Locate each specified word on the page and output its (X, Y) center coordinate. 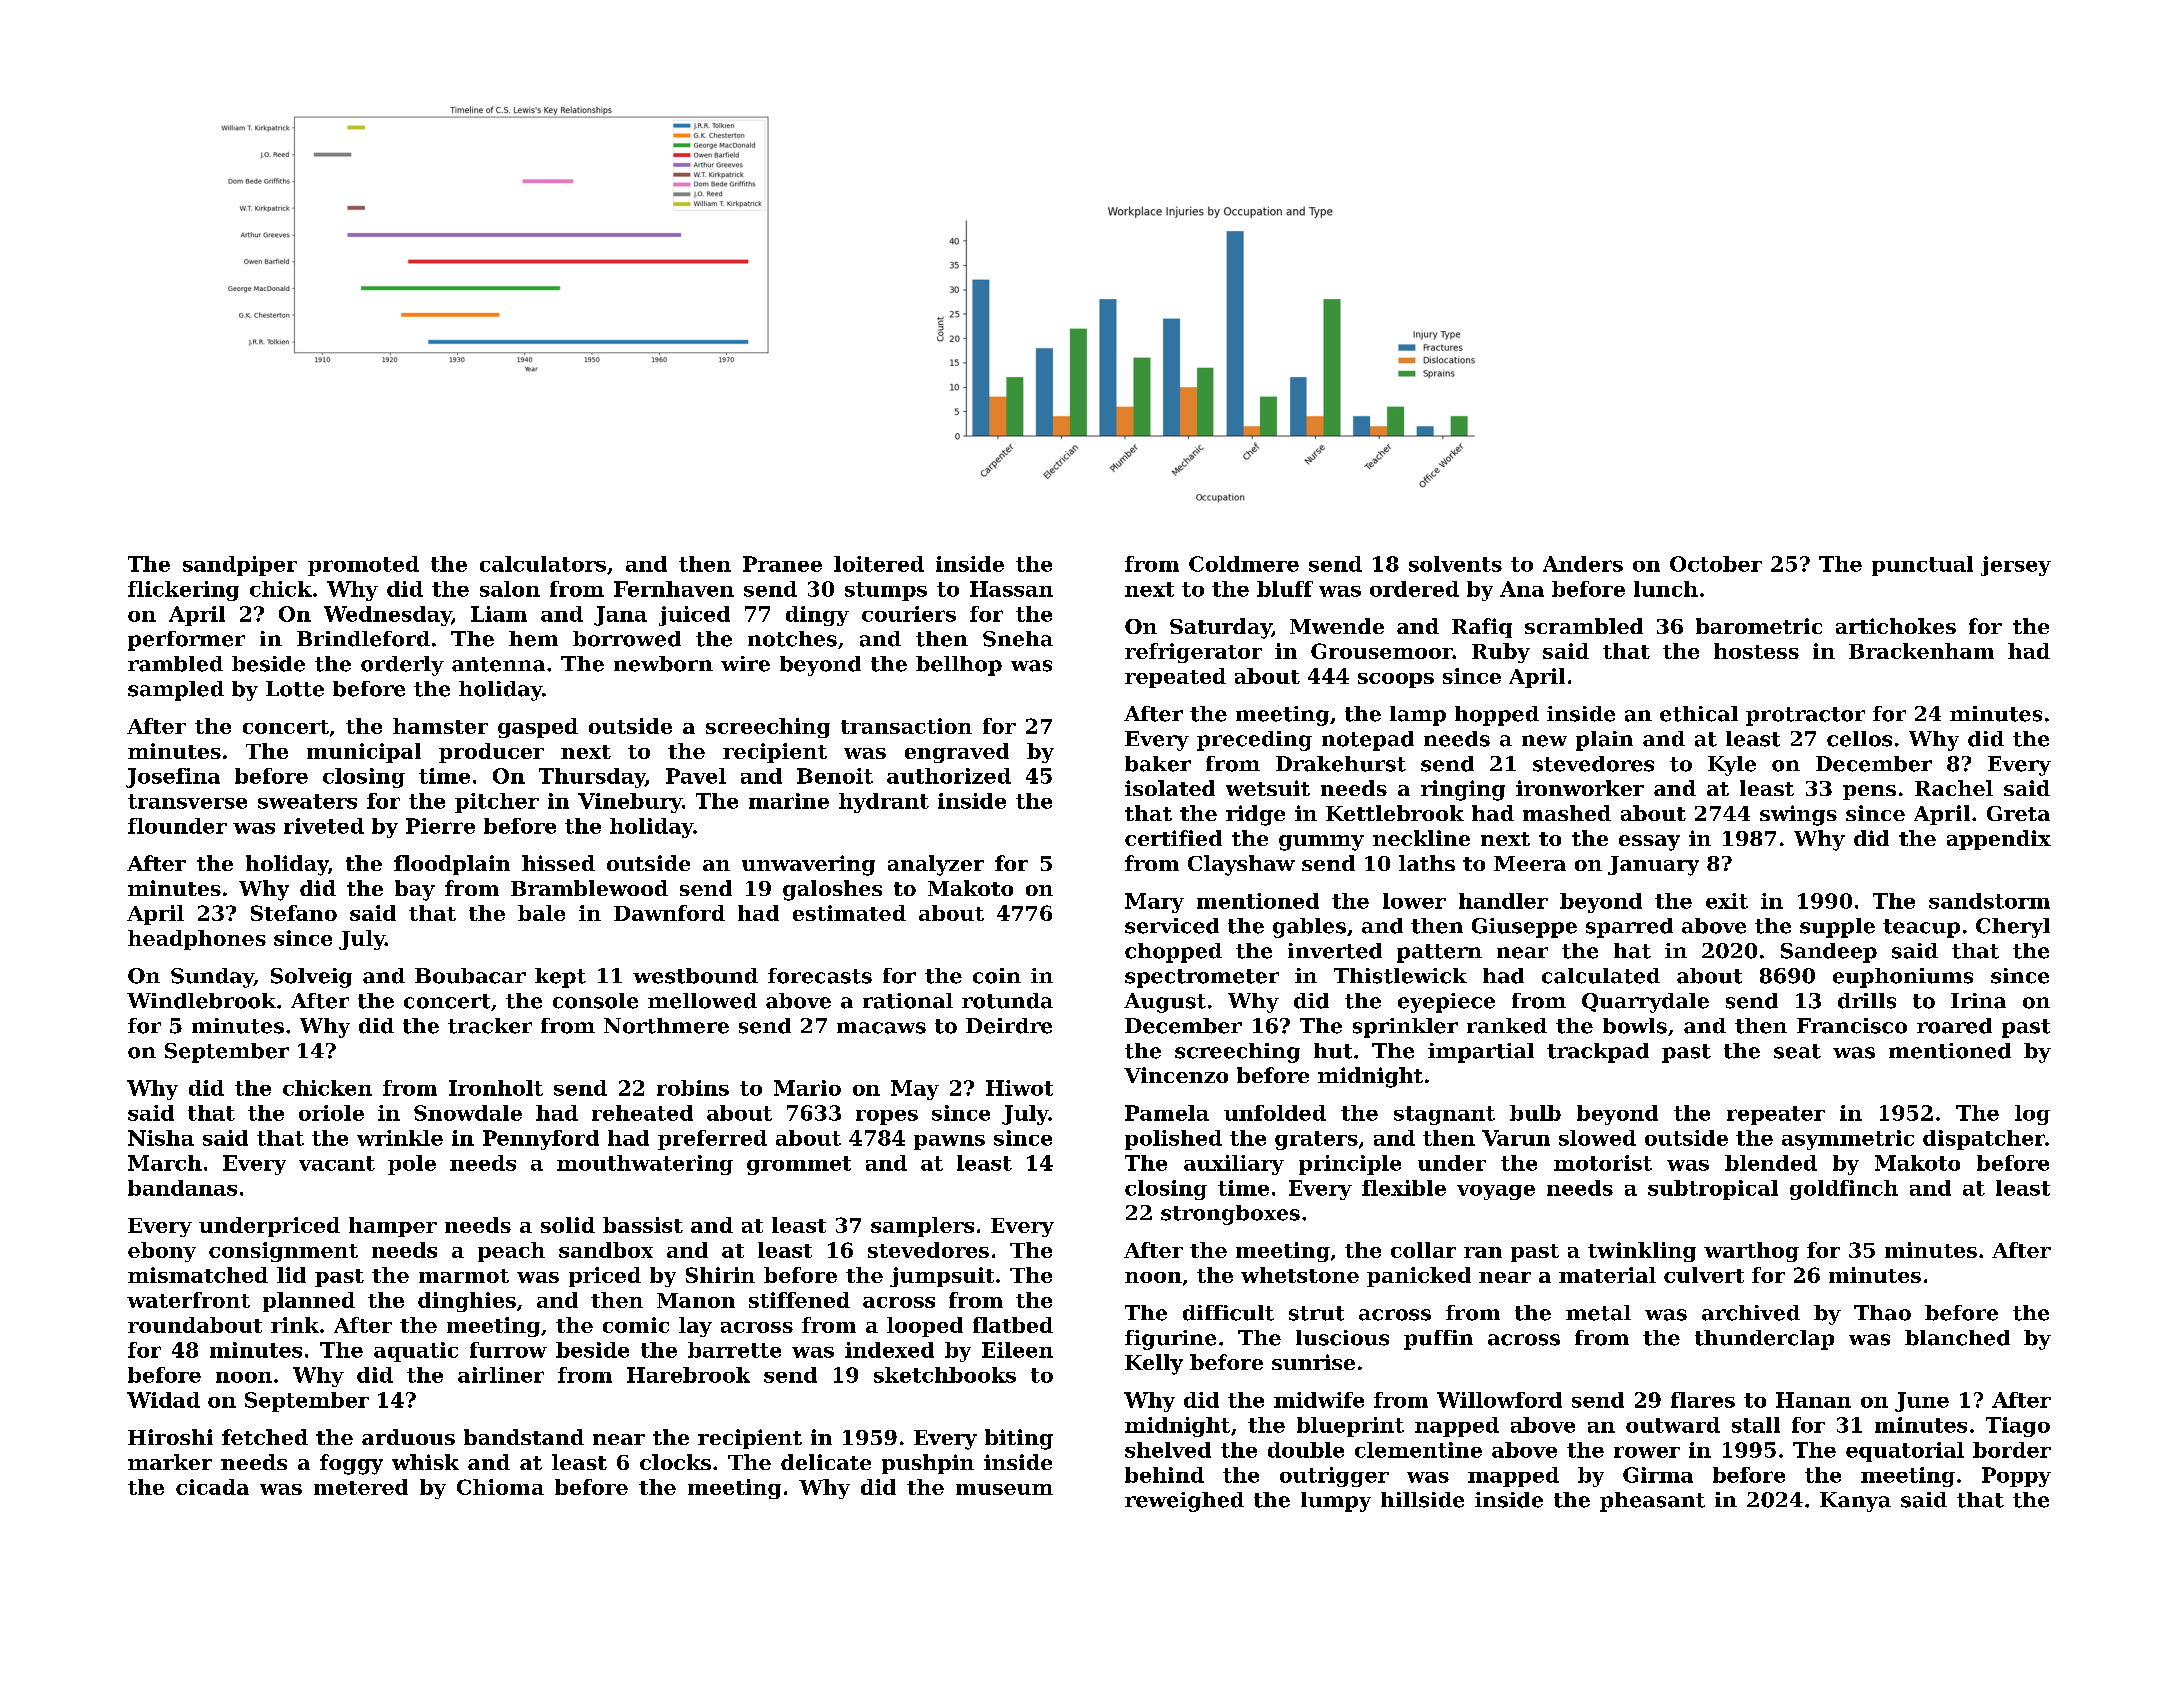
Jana (620, 616)
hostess (1756, 651)
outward (1673, 1425)
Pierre (440, 826)
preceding (1254, 741)
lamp (1418, 716)
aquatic (416, 1352)
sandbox (606, 1250)
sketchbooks (945, 1375)
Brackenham (1921, 651)
